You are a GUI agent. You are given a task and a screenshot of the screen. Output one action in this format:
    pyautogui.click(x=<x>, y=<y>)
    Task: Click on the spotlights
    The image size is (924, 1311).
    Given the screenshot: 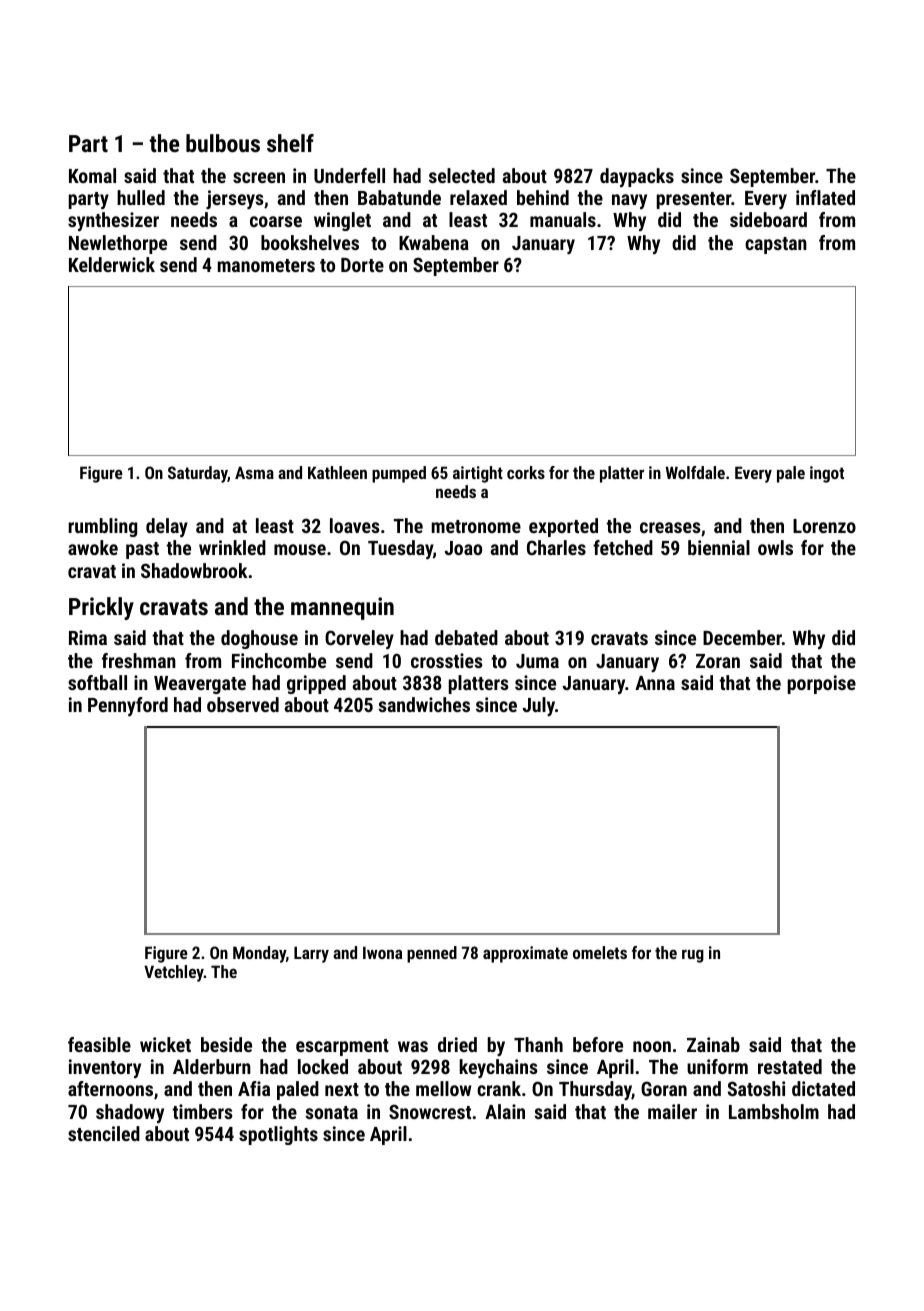 What is the action you would take?
    pyautogui.click(x=278, y=1135)
